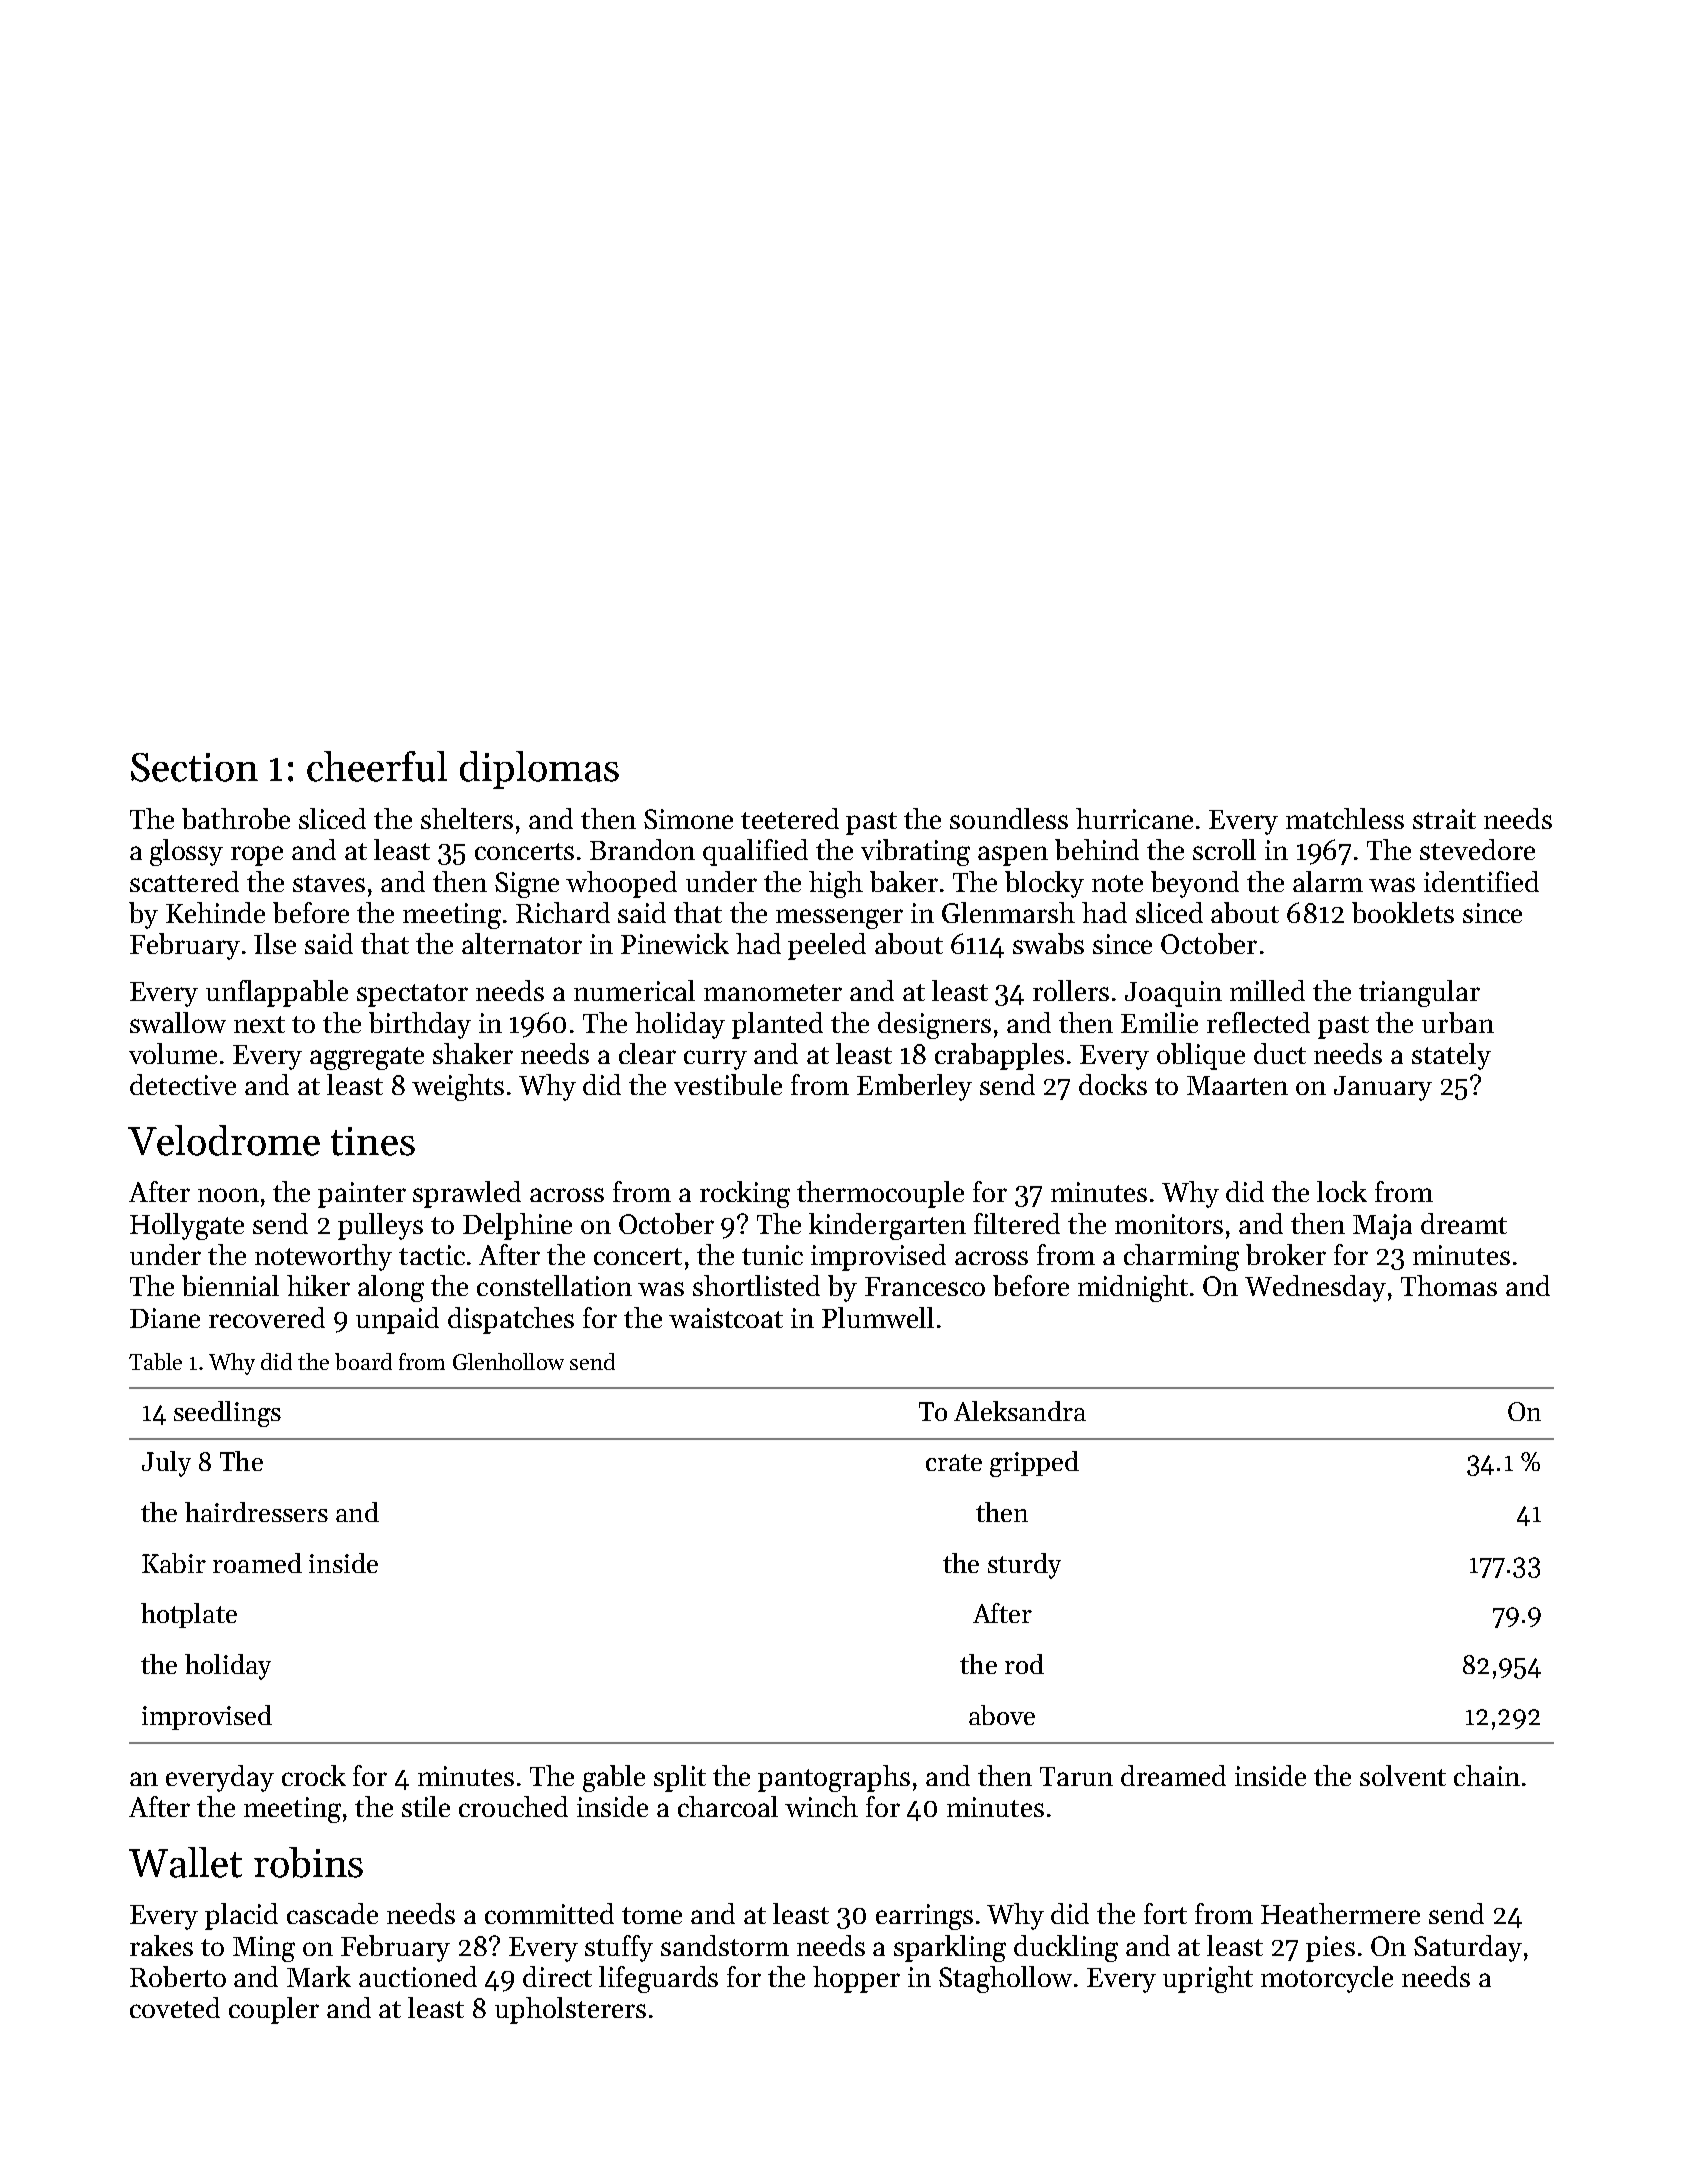 The width and height of the screenshot is (1683, 2178). I want to click on Diane, so click(165, 1318).
